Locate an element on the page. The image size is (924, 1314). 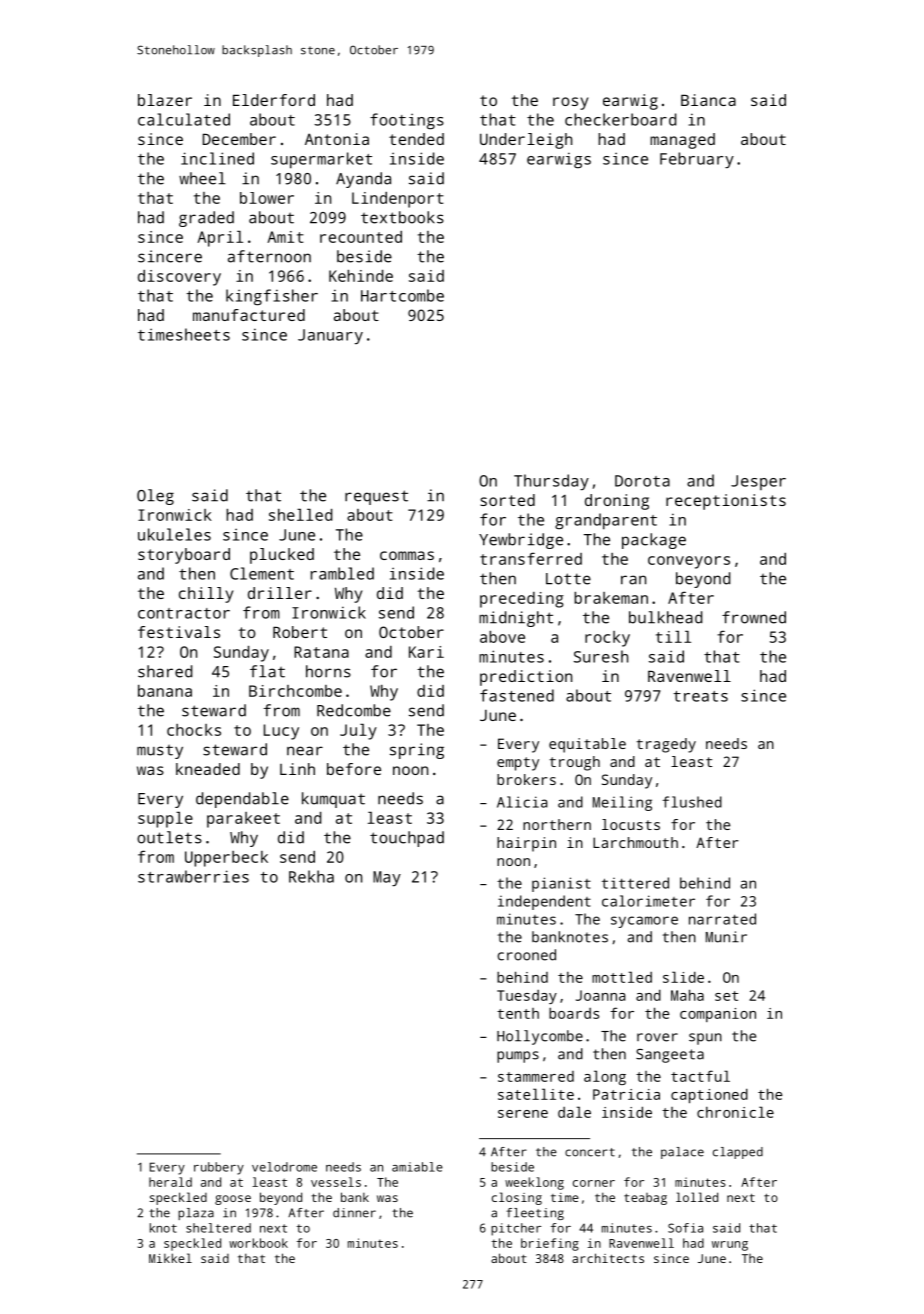
fleeting is located at coordinates (535, 1214).
